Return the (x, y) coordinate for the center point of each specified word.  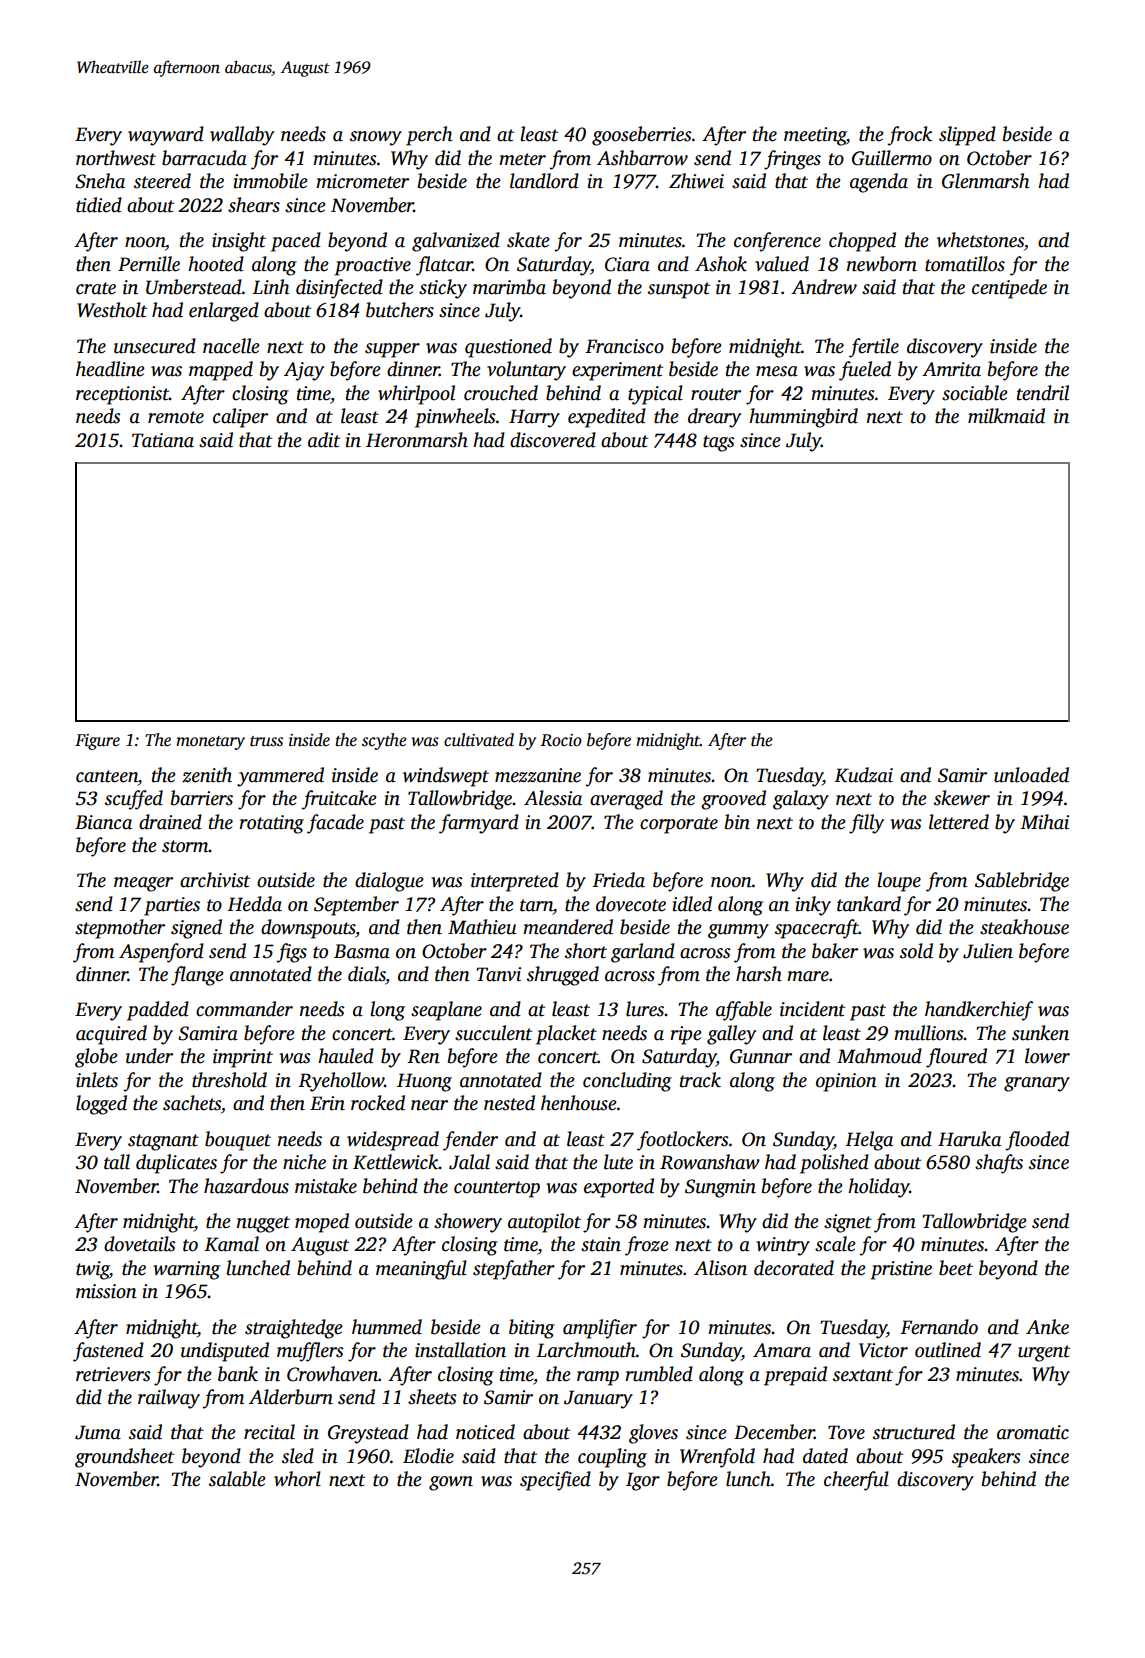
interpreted (515, 882)
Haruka (969, 1139)
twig (92, 1270)
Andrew (824, 287)
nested (509, 1103)
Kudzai (863, 775)
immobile (271, 181)
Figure (97, 742)
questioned (508, 348)
